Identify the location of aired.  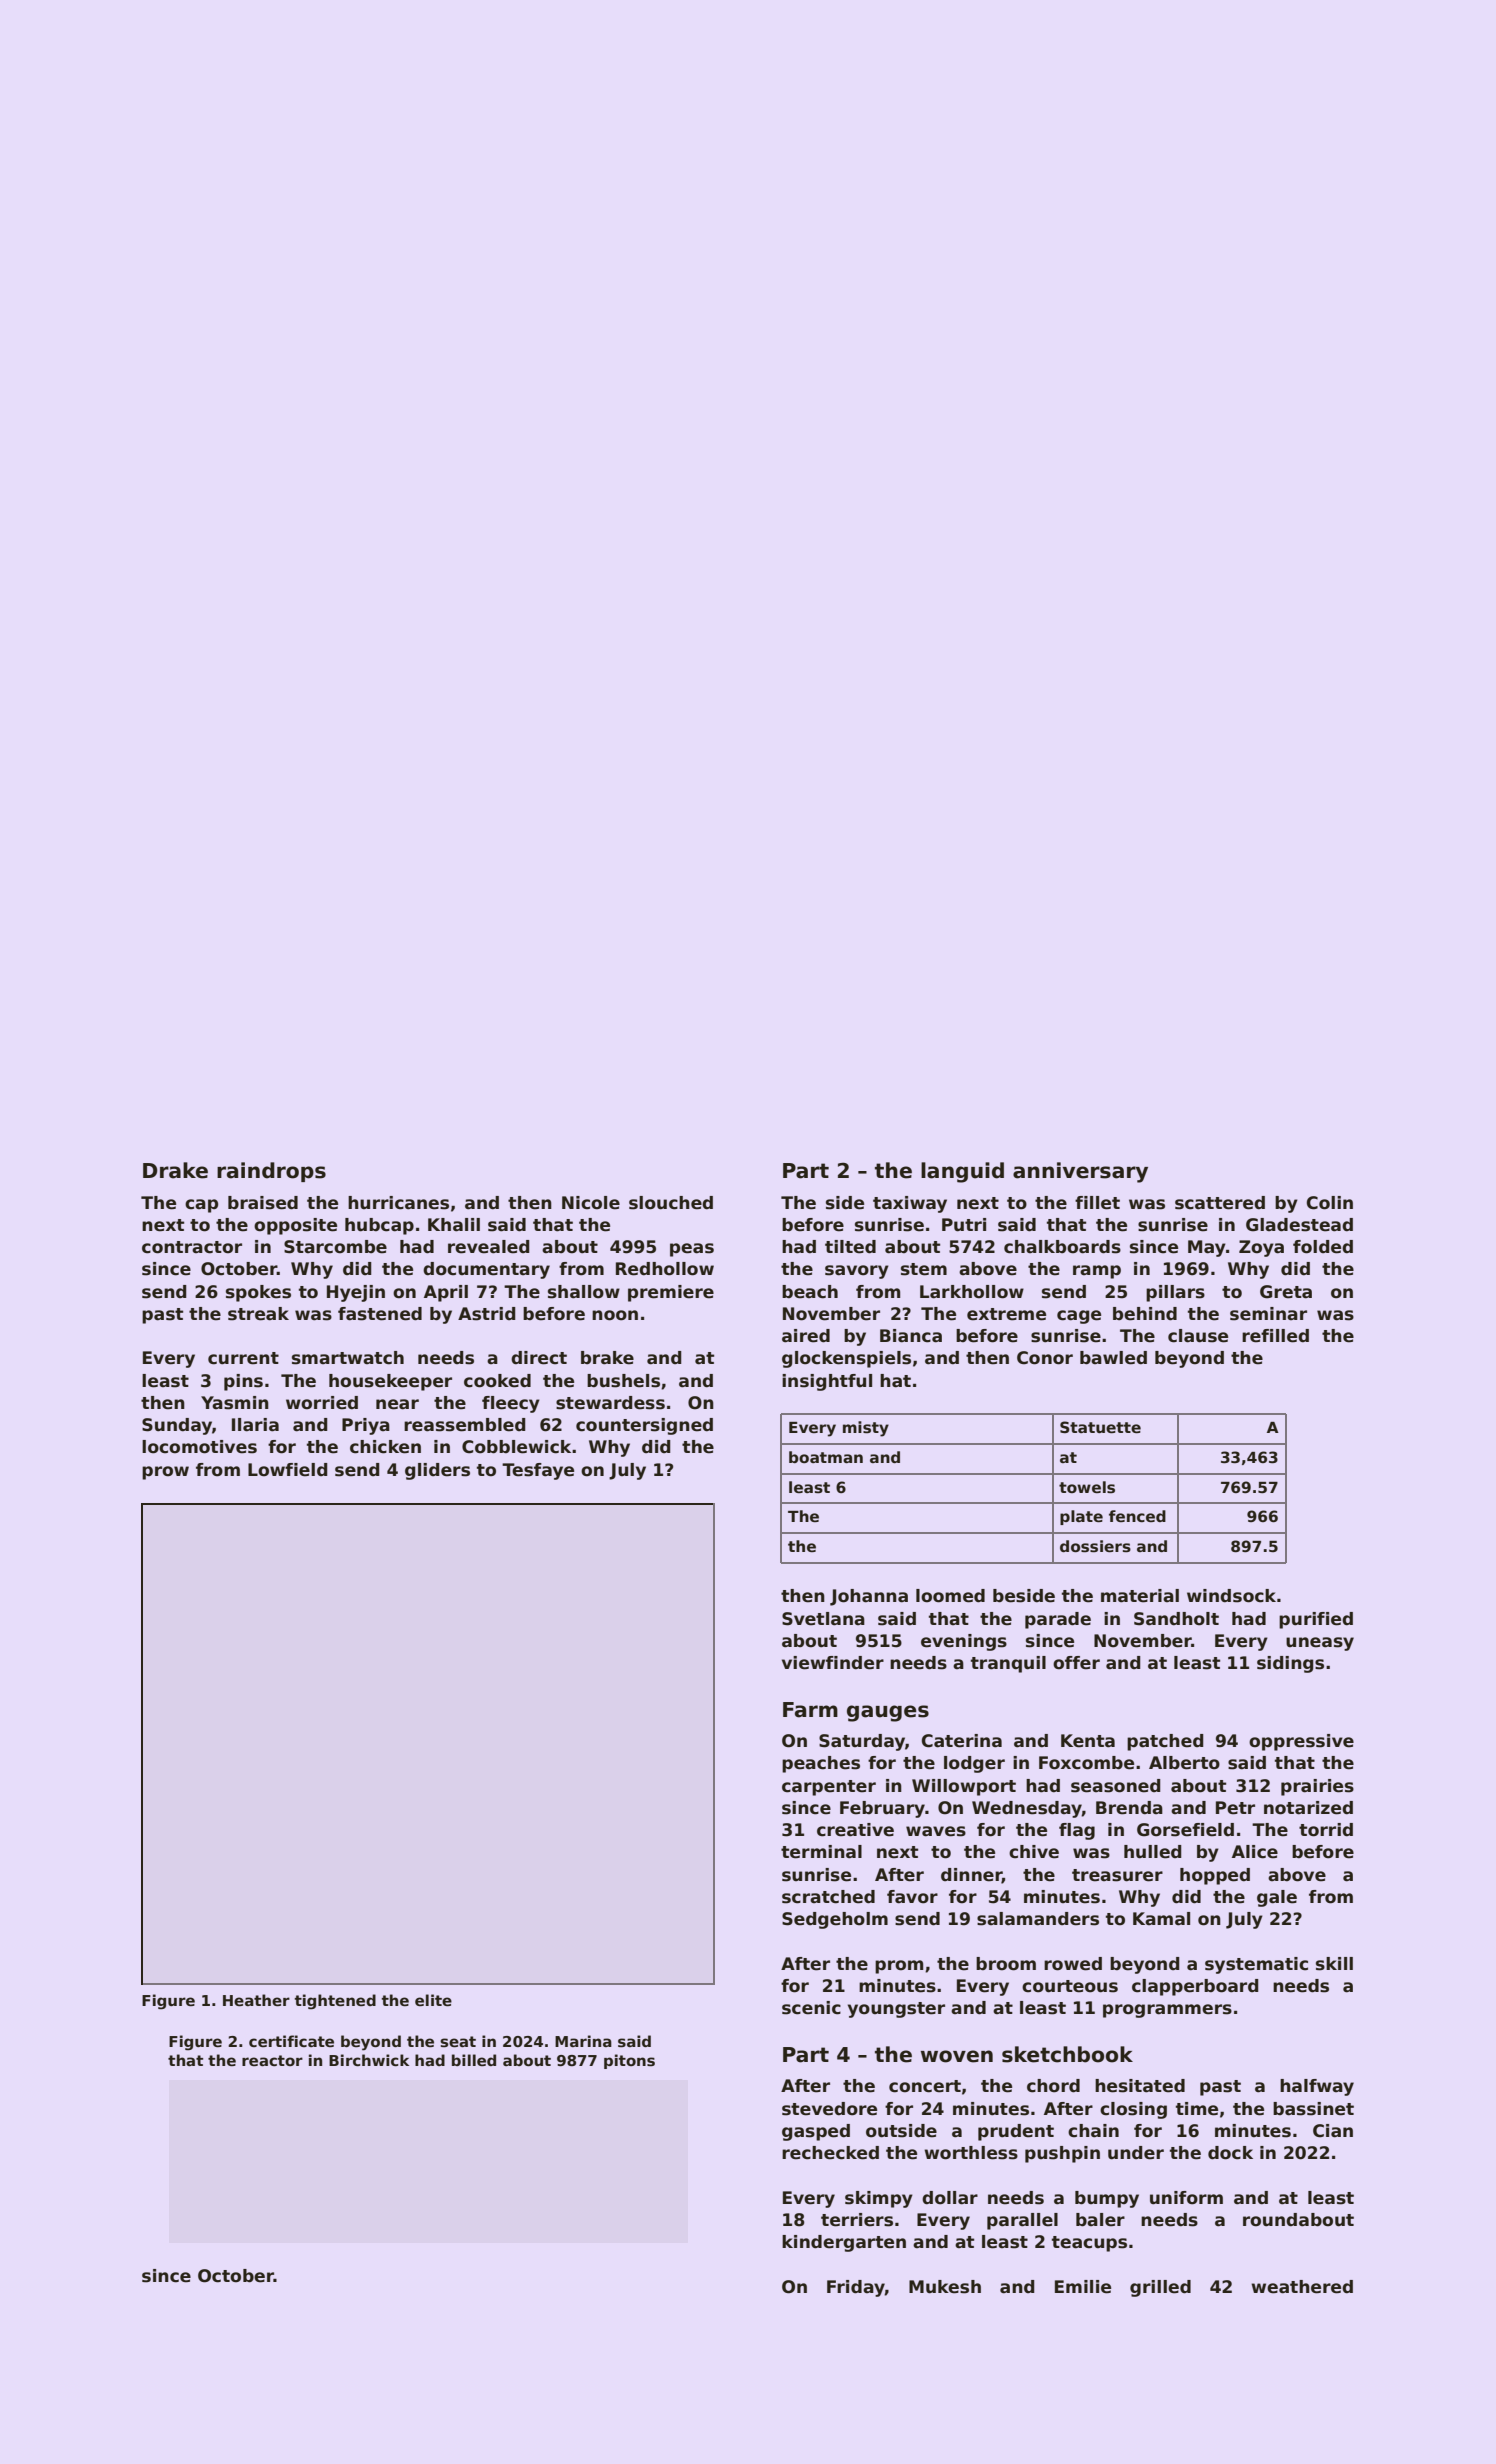
(806, 1336).
